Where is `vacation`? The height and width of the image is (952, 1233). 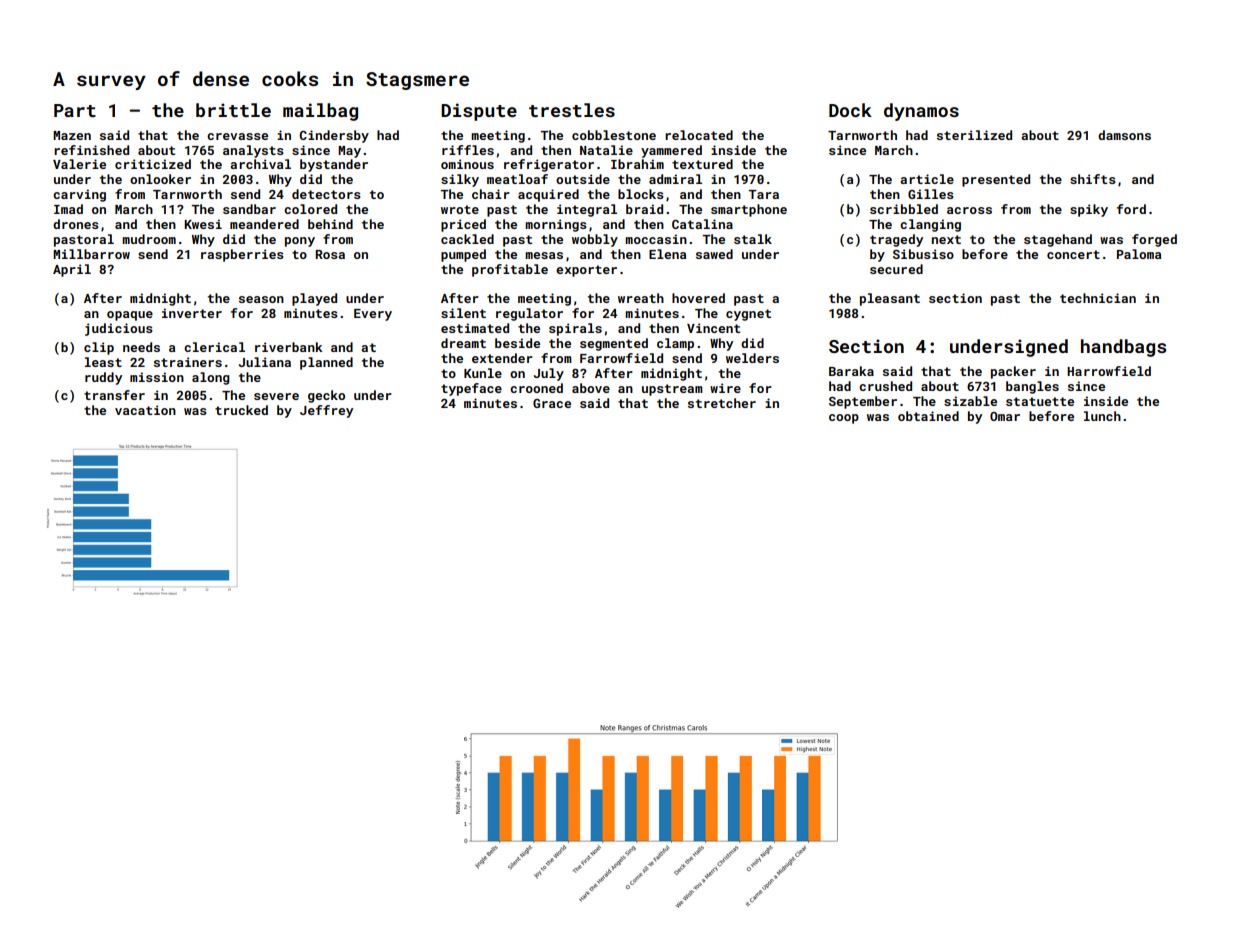 vacation is located at coordinates (145, 410).
